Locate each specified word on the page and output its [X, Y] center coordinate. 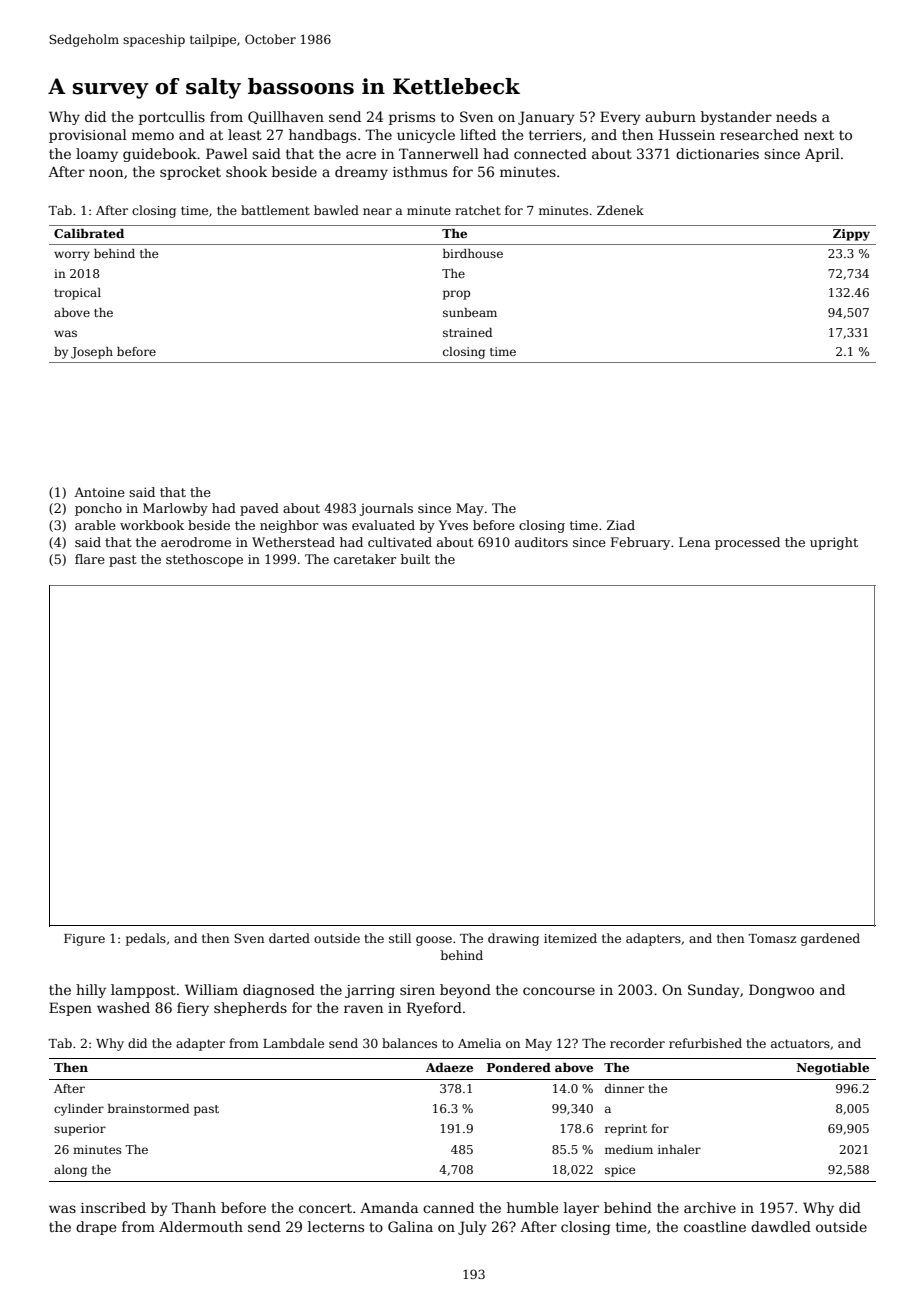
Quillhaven [286, 117]
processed [747, 543]
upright [834, 543]
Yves [453, 525]
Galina [410, 1226]
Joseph [92, 353]
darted [289, 938]
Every [620, 118]
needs [796, 116]
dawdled [781, 1226]
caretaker [365, 559]
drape [96, 1228]
